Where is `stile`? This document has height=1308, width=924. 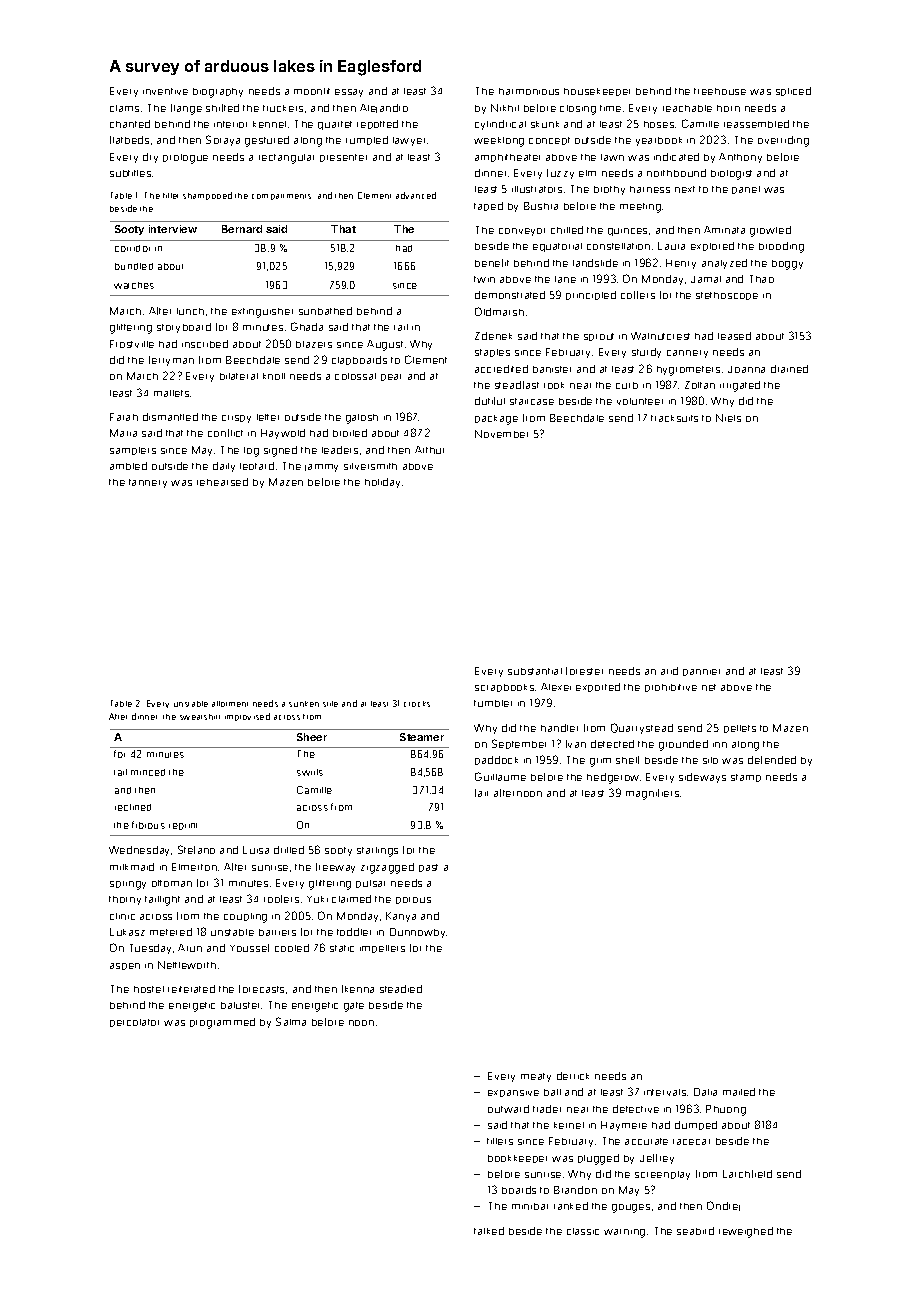
stile is located at coordinates (330, 704).
